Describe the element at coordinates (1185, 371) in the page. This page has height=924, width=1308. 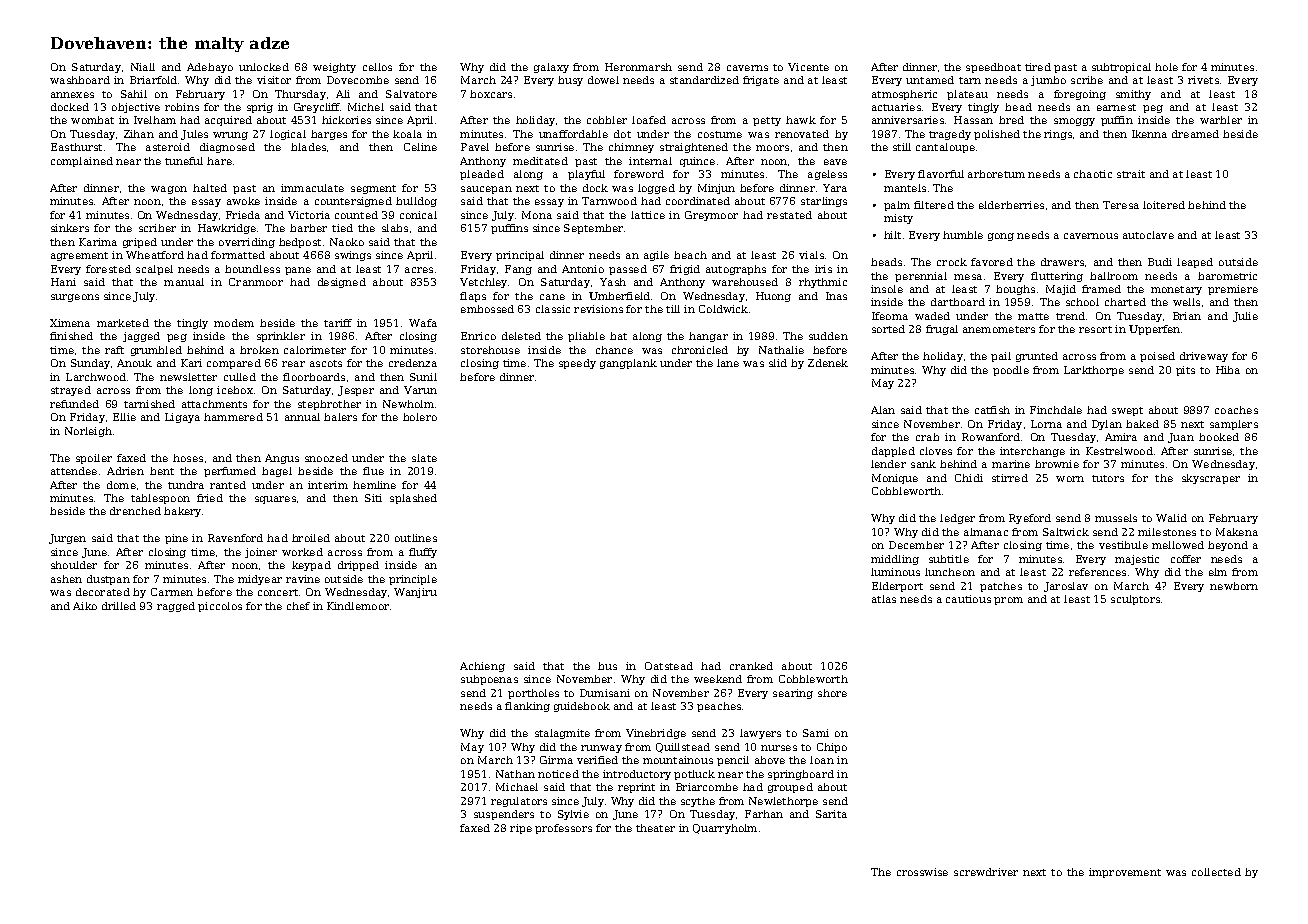
I see `pits` at that location.
